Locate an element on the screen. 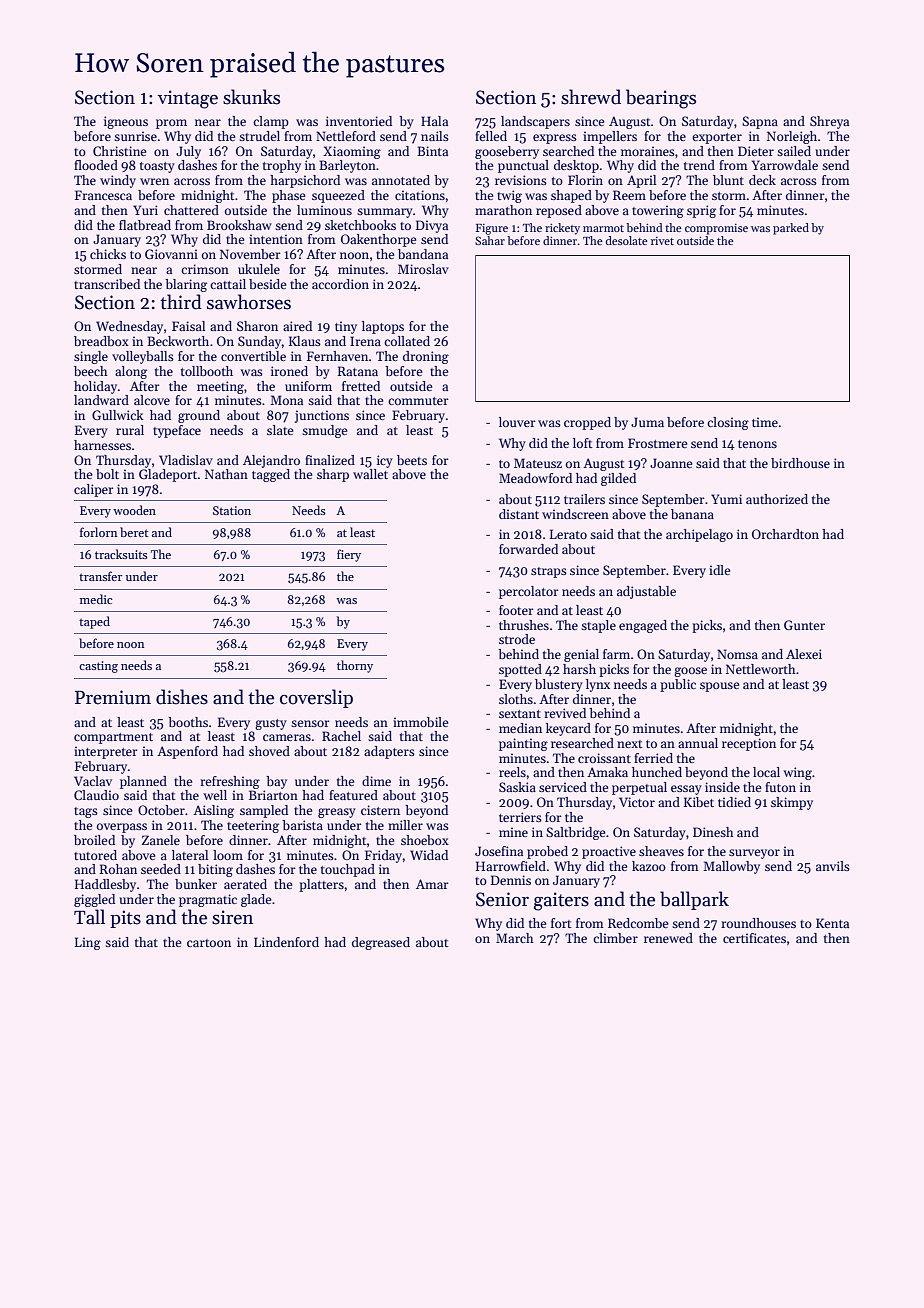  parked is located at coordinates (791, 229).
